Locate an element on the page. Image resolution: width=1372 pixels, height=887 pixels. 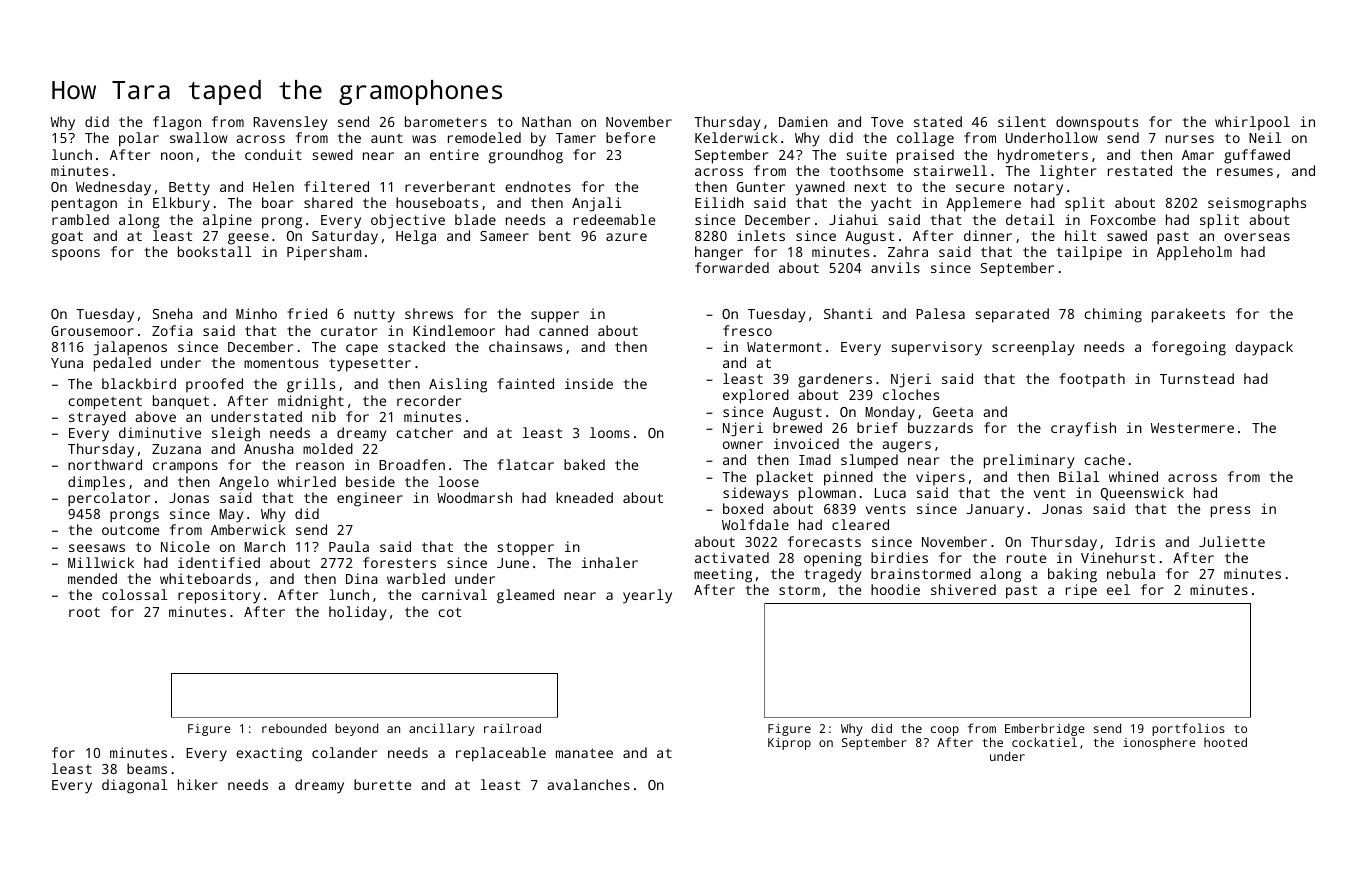
beyond is located at coordinates (356, 729).
